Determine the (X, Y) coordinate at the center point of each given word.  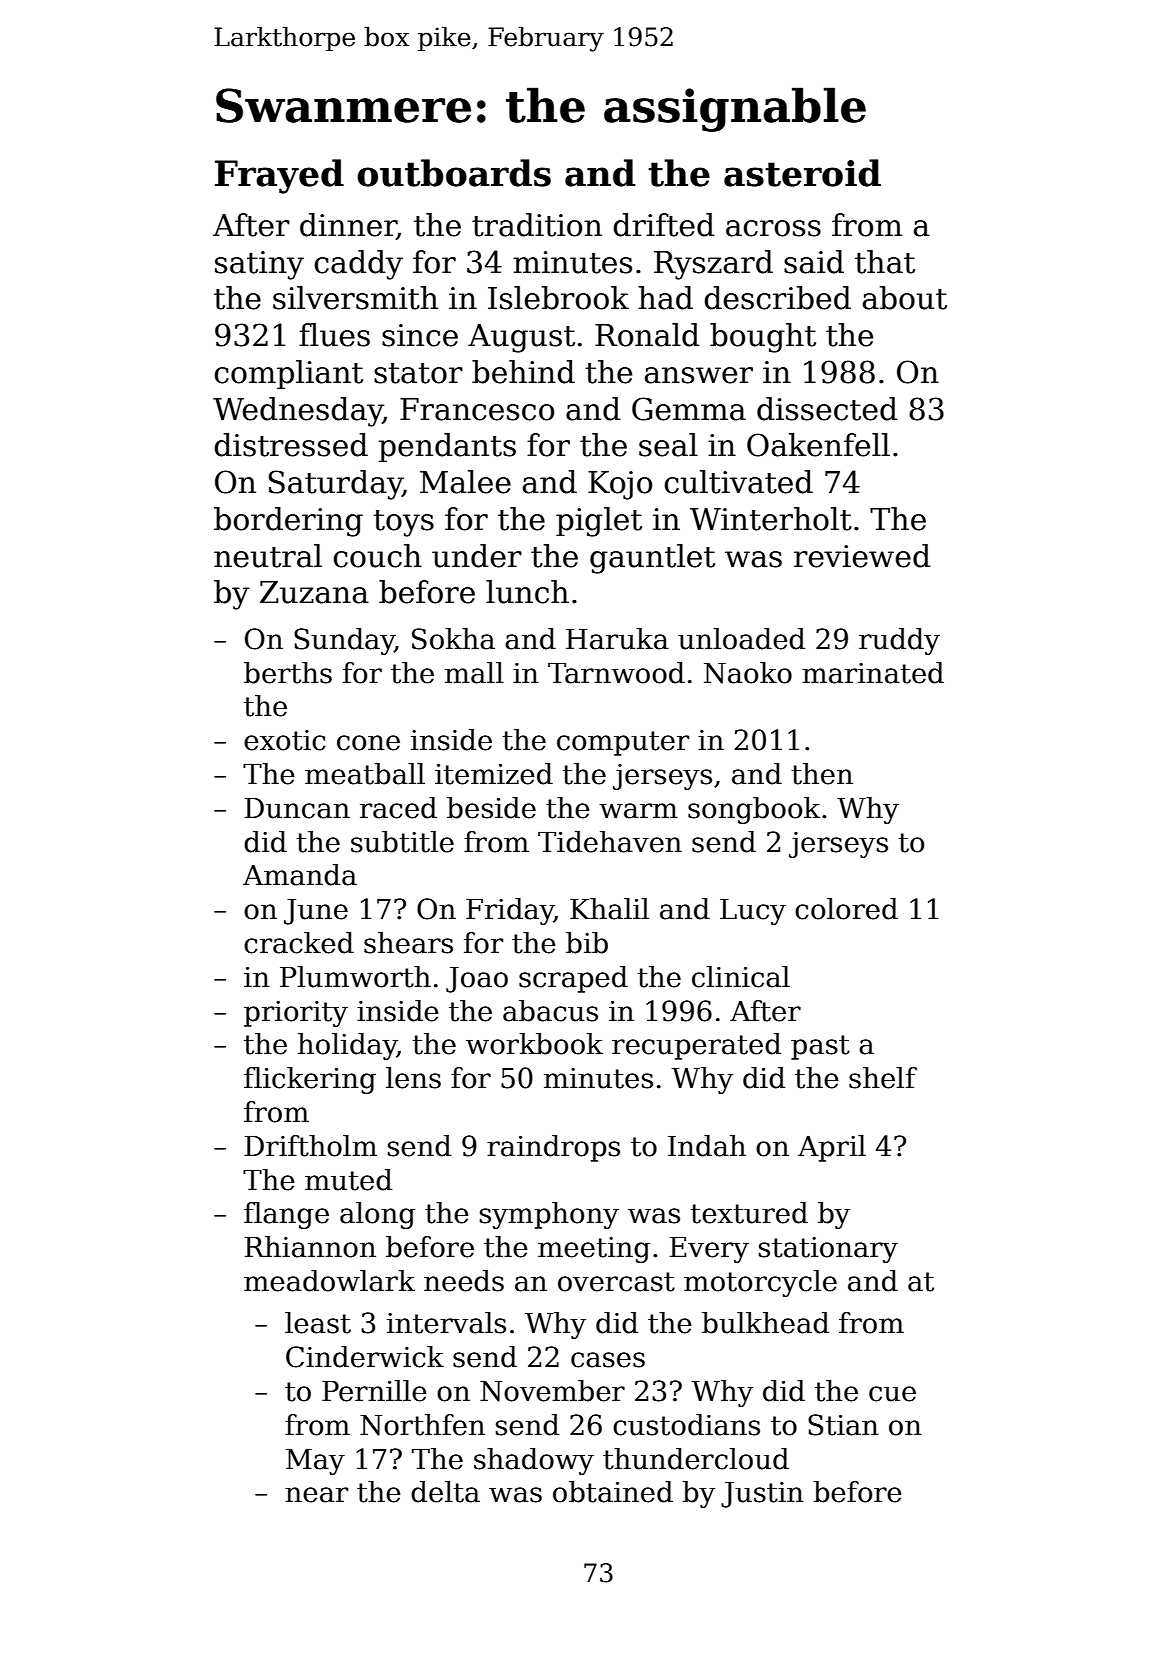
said (814, 262)
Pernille (374, 1391)
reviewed (862, 556)
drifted (664, 225)
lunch (527, 592)
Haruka (617, 639)
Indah (707, 1146)
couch (377, 556)
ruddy (899, 641)
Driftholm (310, 1146)
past (820, 1047)
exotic (285, 740)
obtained (613, 1492)
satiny (259, 265)
